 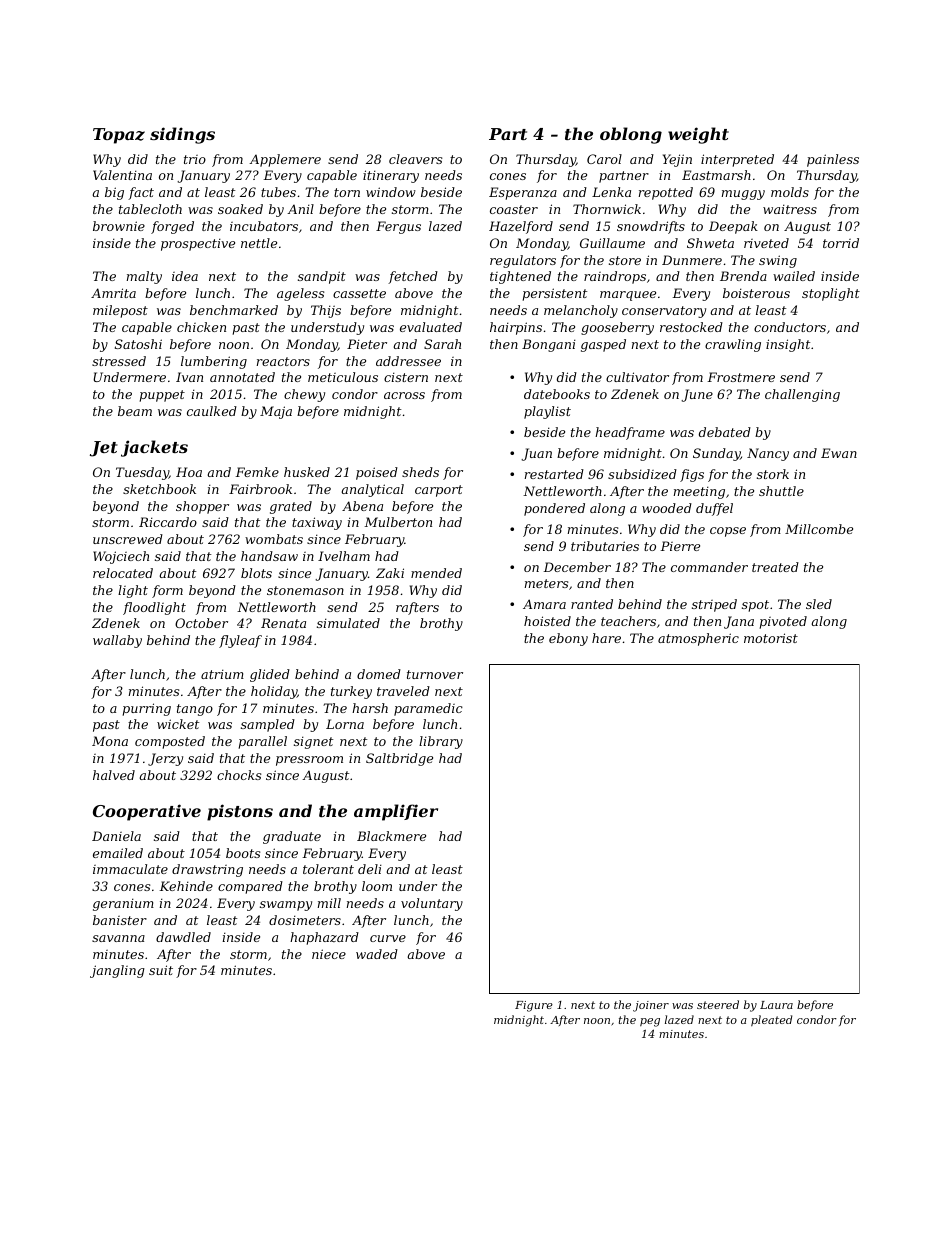 I want to click on sampled, so click(x=268, y=725).
